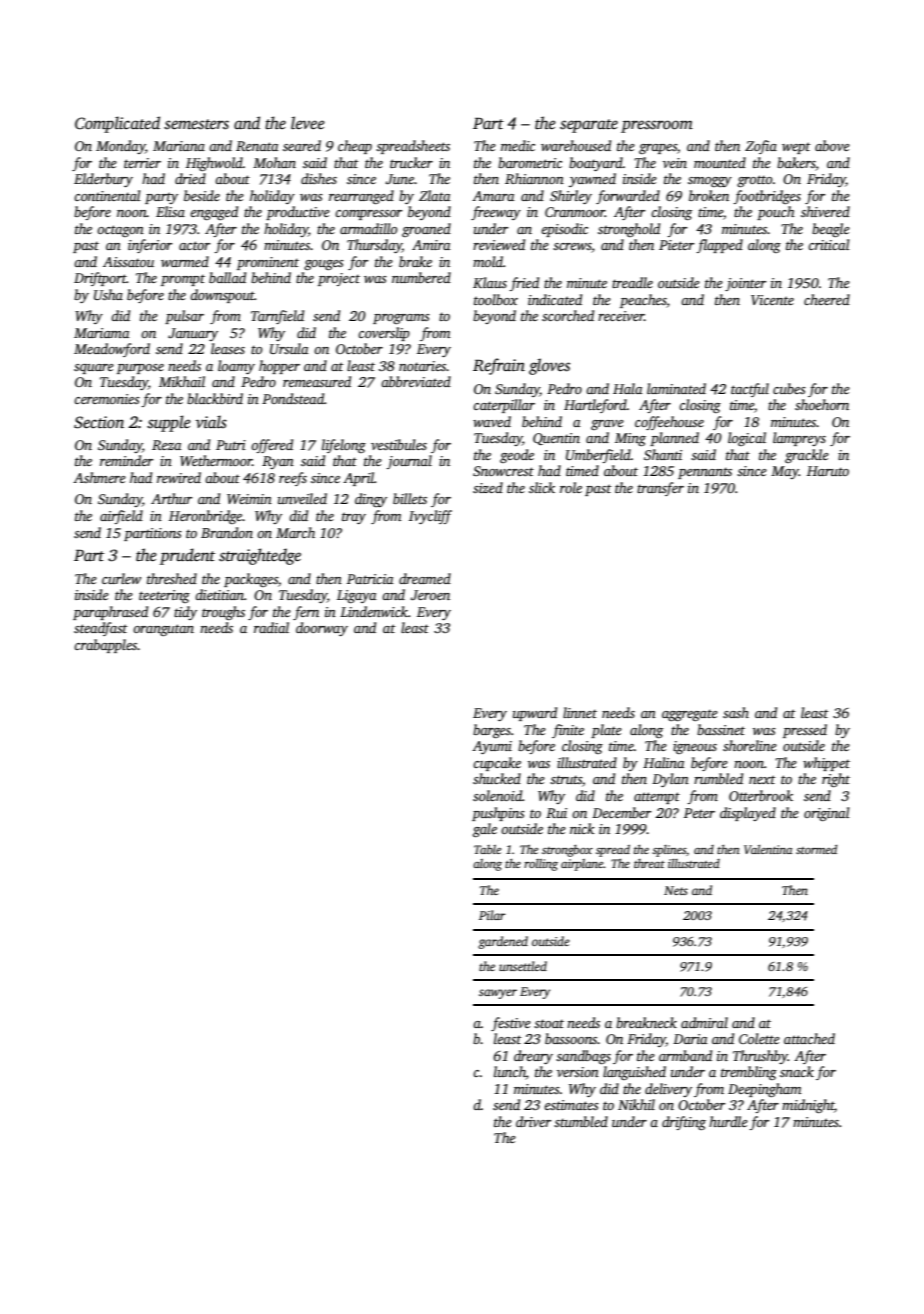 The image size is (924, 1314). Describe the element at coordinates (498, 994) in the screenshot. I see `sawyer` at that location.
